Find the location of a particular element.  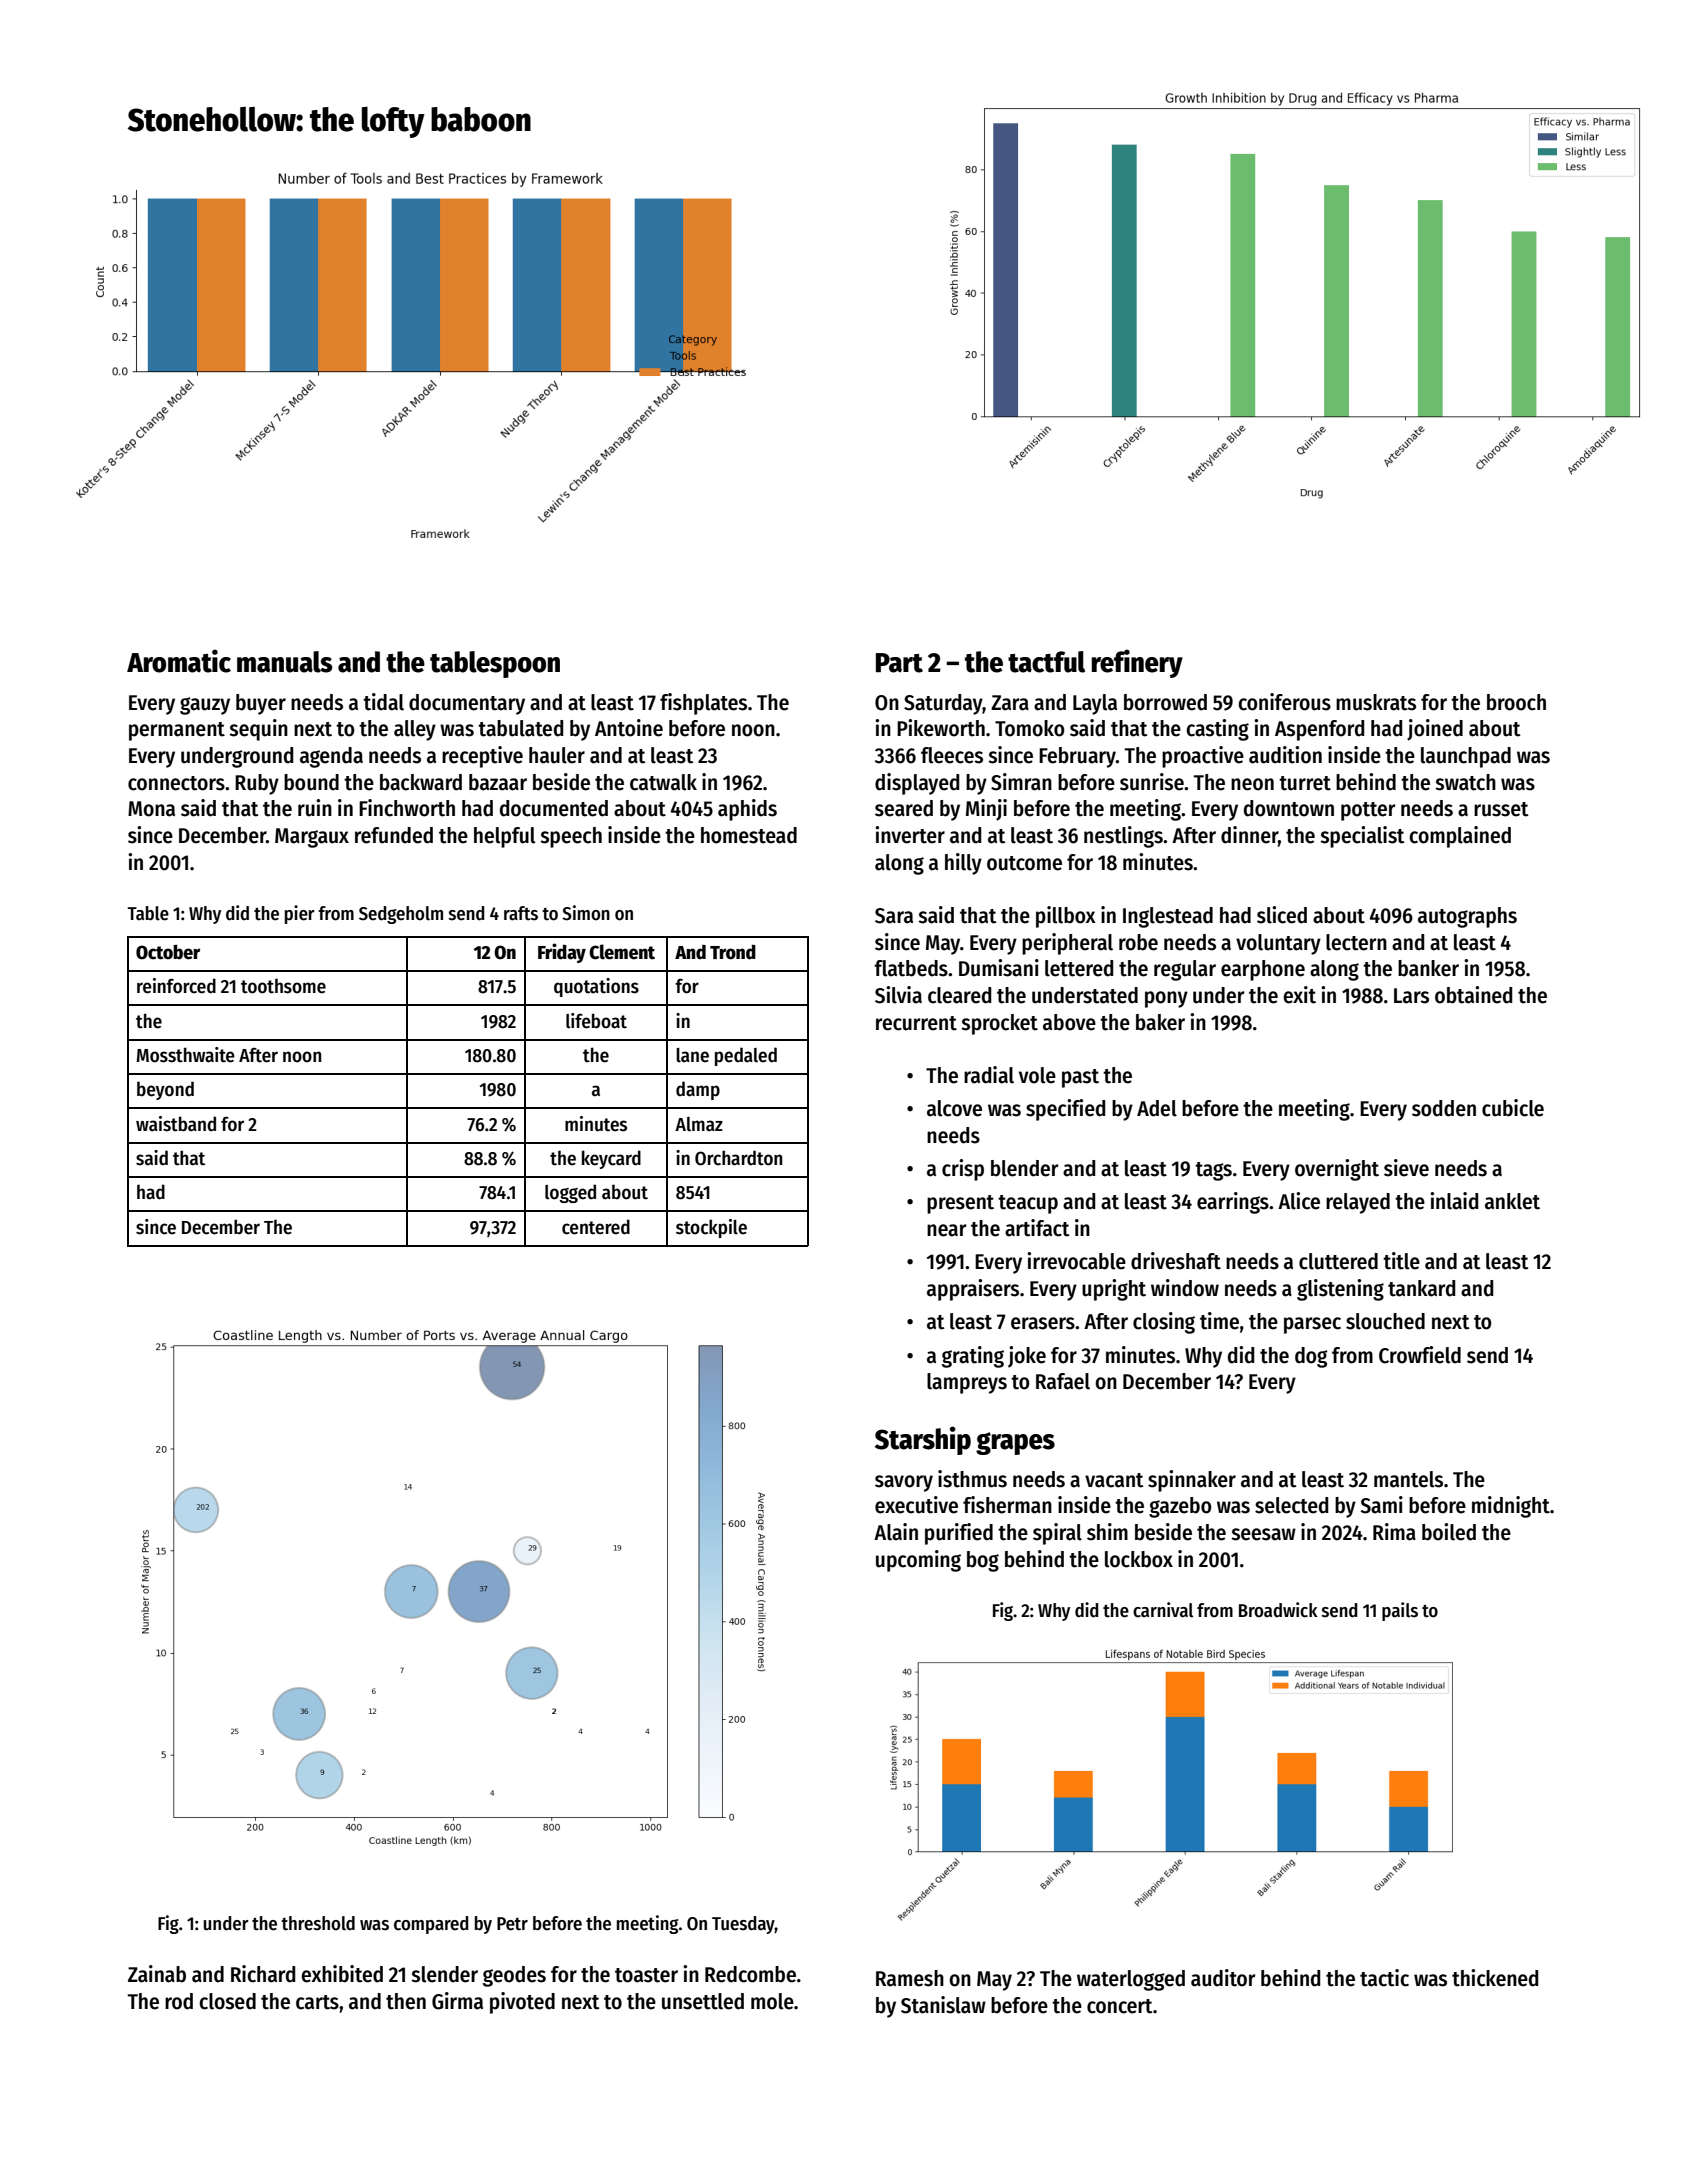

tactful is located at coordinates (1046, 662).
